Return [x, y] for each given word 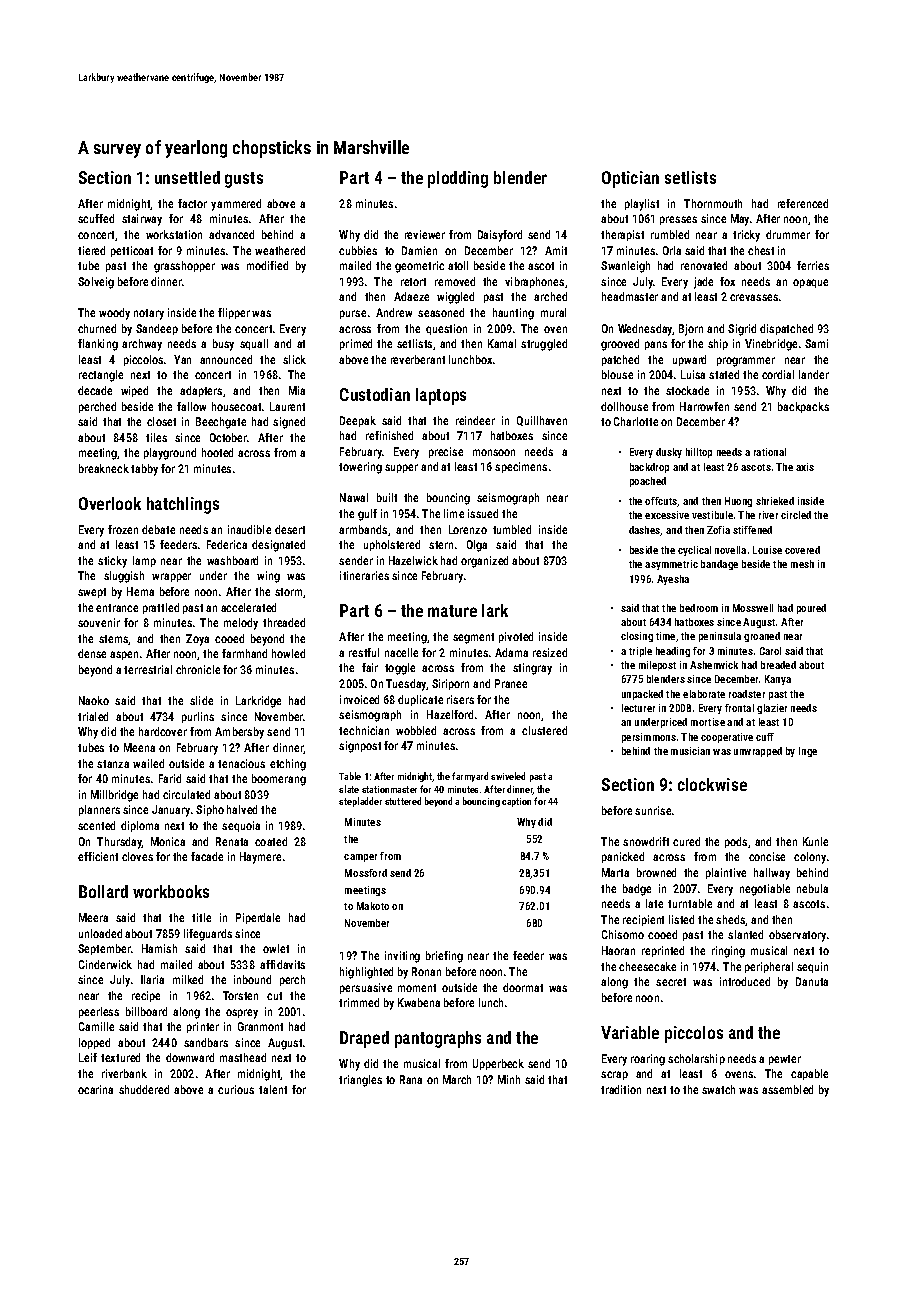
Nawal [354, 497]
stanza [113, 764]
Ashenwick [714, 665]
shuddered [144, 1089]
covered [802, 550]
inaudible [249, 529]
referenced [803, 203]
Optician [630, 179]
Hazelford [450, 714]
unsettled [187, 177]
